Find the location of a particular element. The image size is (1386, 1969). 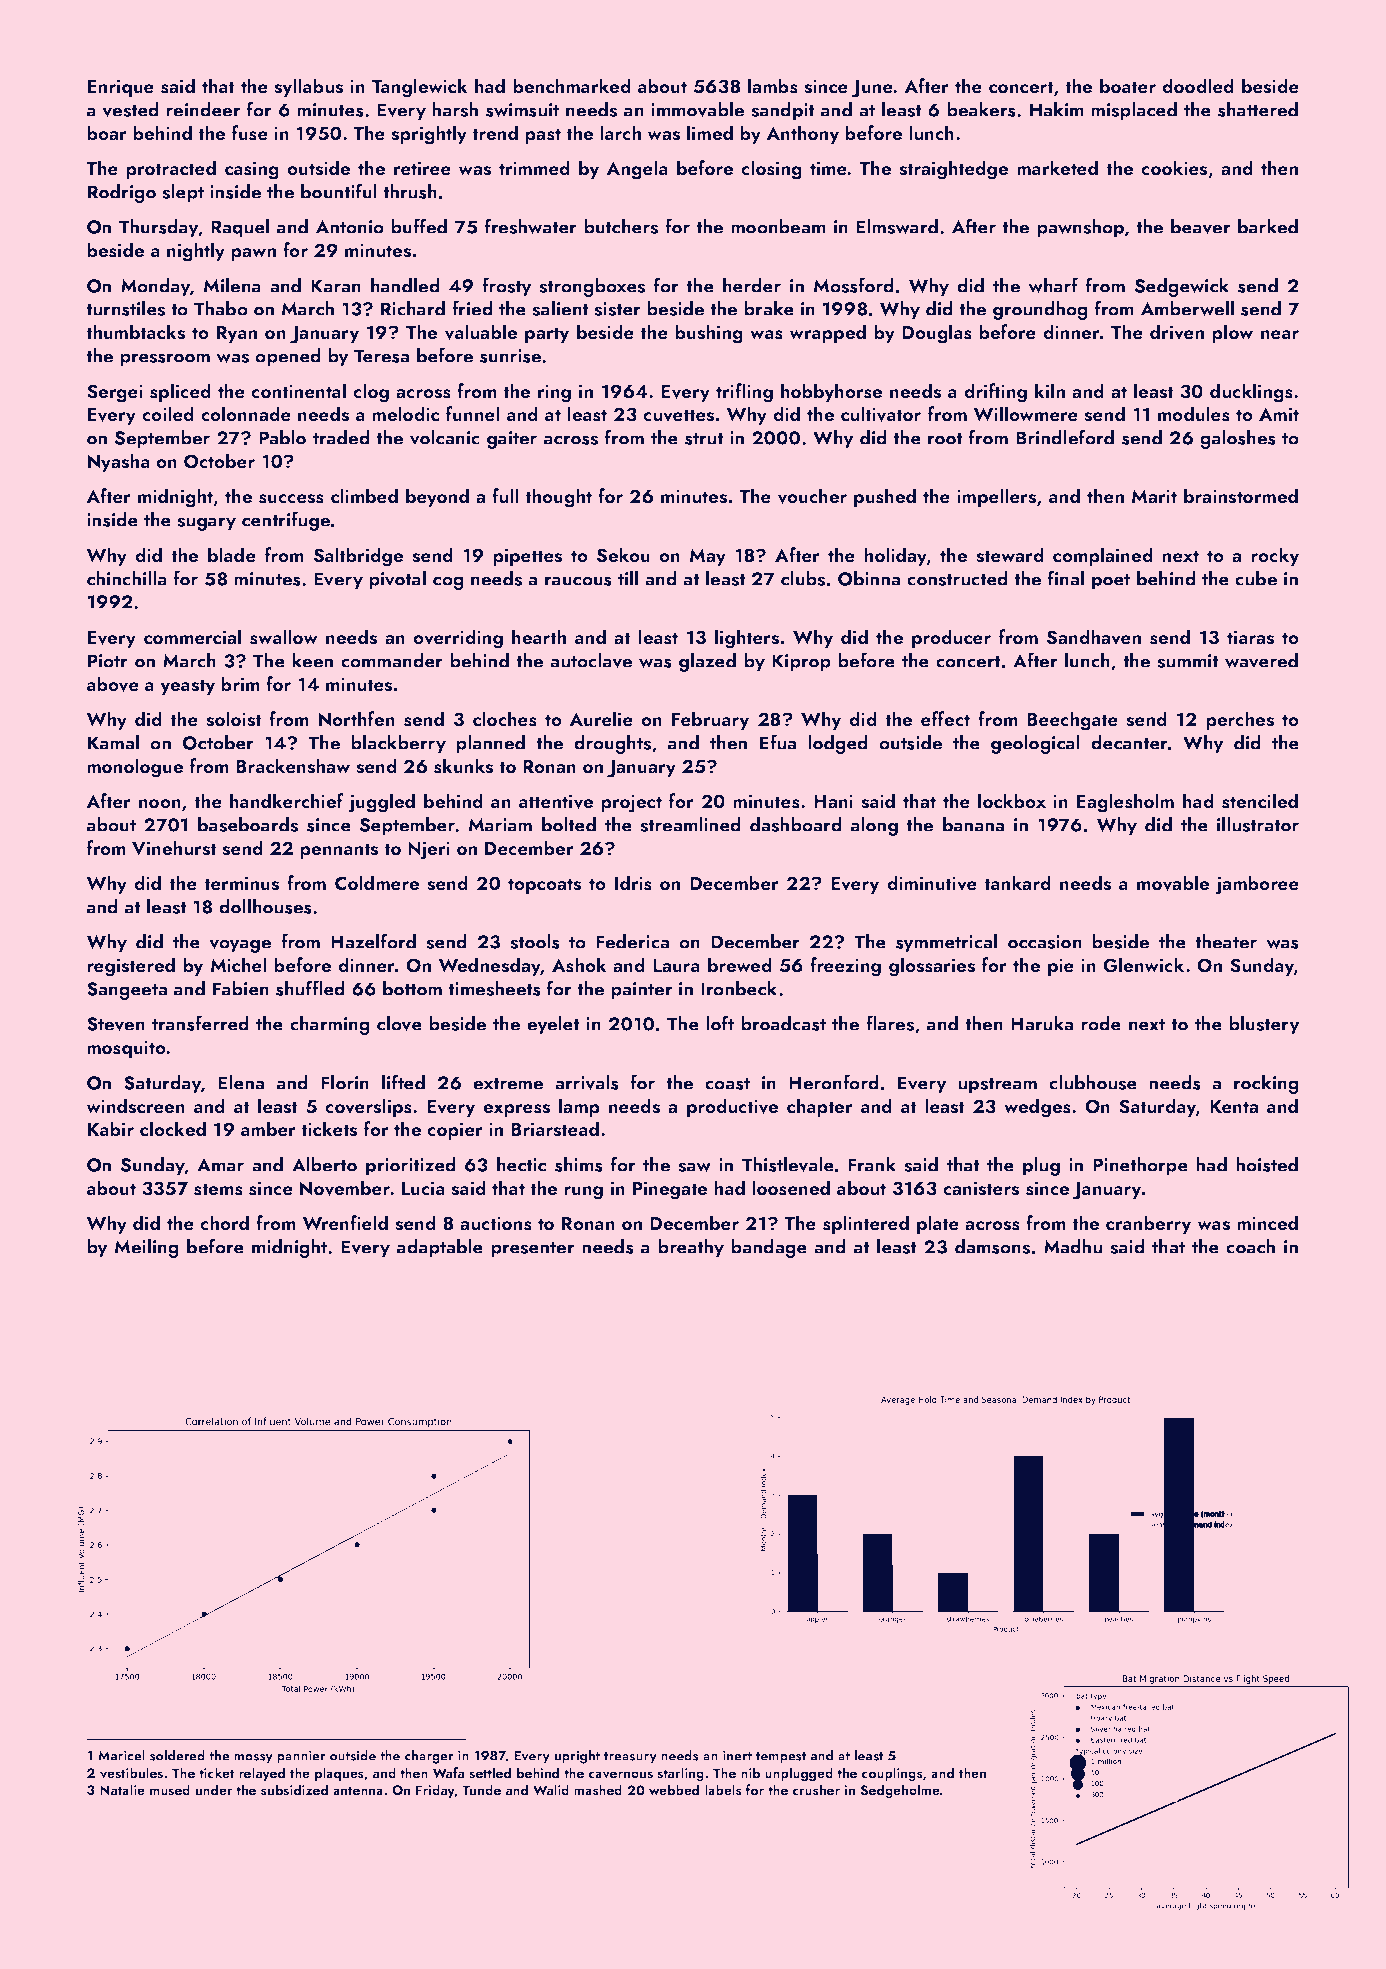

lambs is located at coordinates (773, 86).
